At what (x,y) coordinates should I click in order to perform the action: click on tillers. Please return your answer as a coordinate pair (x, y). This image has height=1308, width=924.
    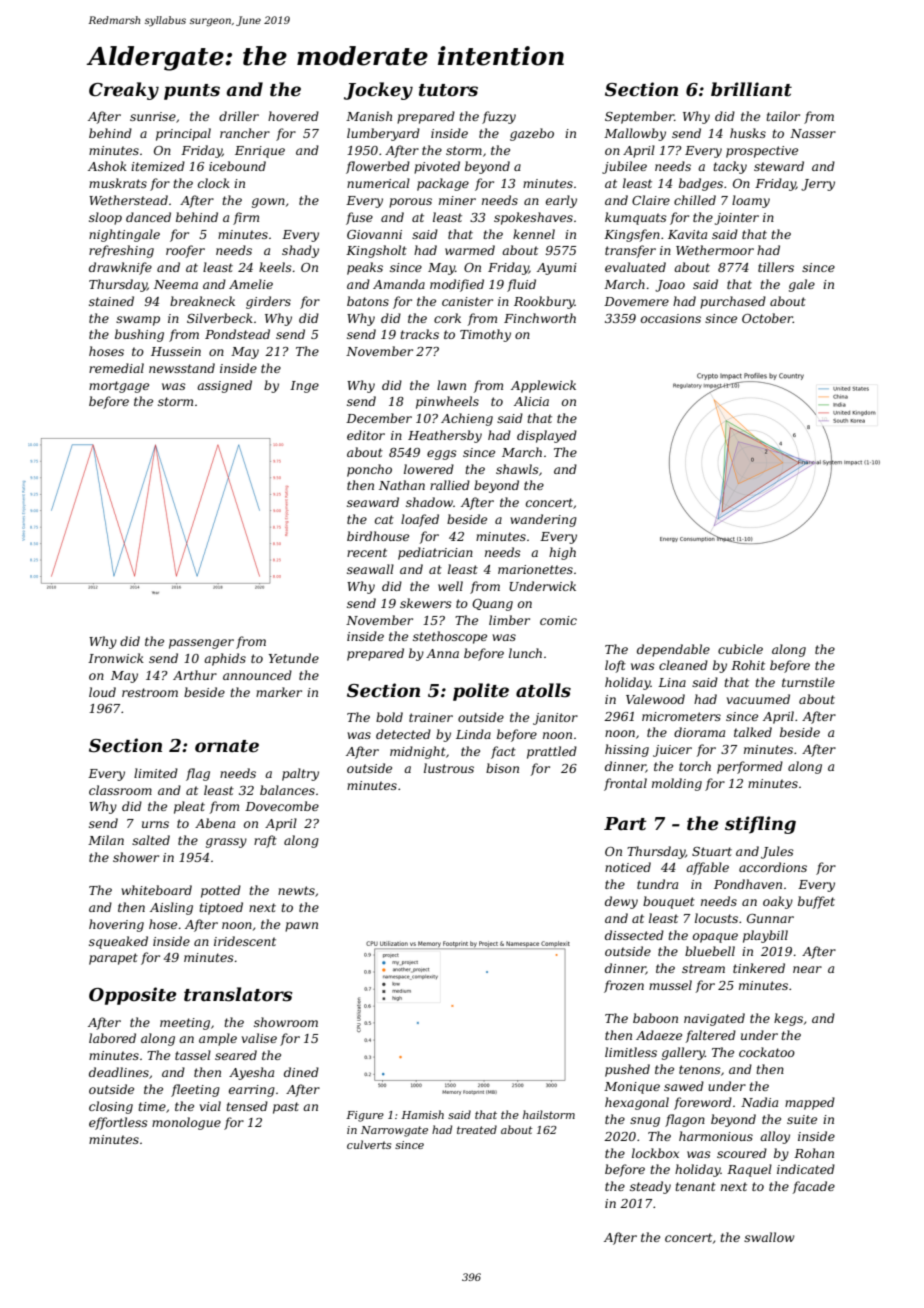
    Looking at the image, I should click on (776, 267).
